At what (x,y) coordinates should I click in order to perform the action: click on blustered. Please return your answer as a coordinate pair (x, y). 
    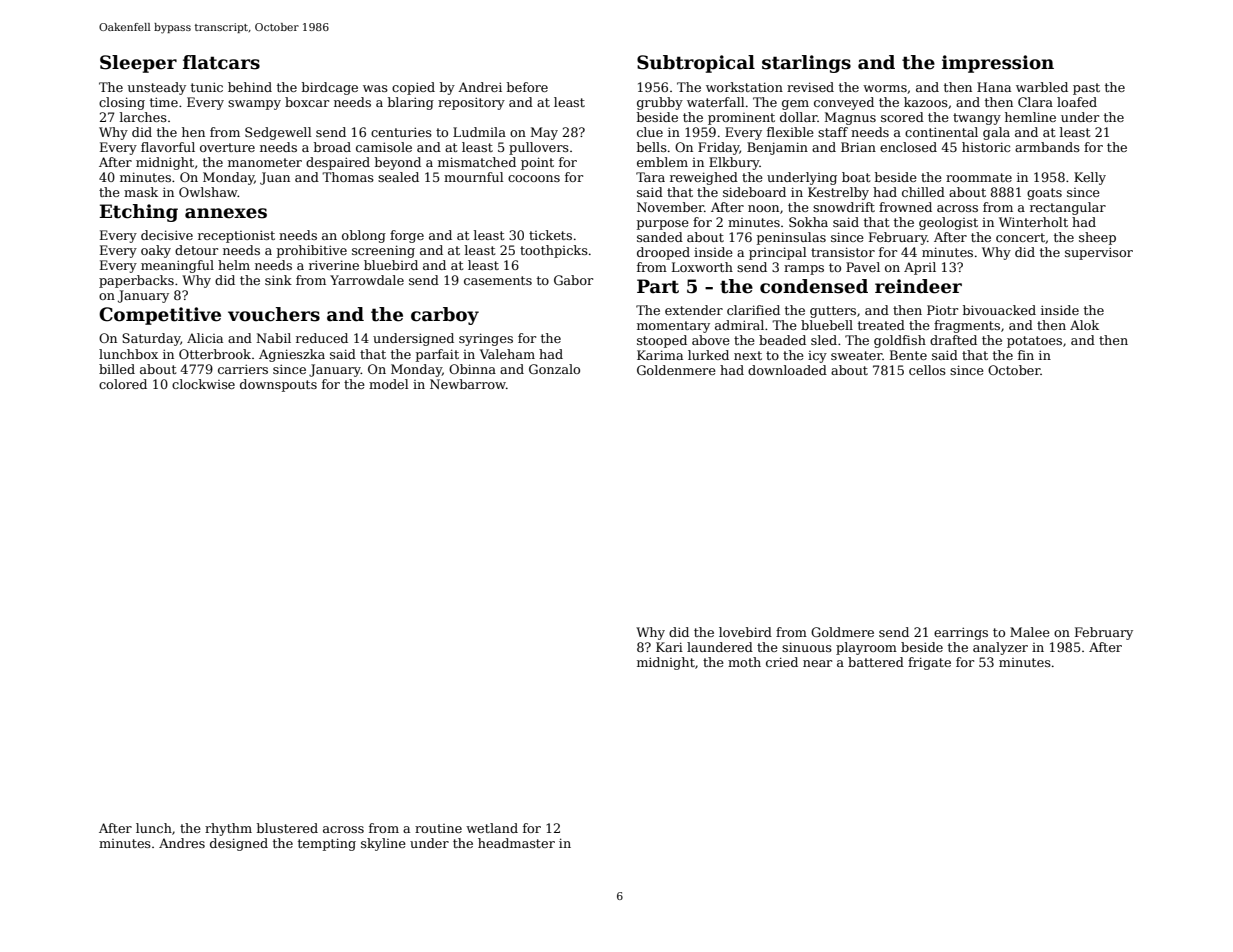
    Looking at the image, I should click on (287, 828).
